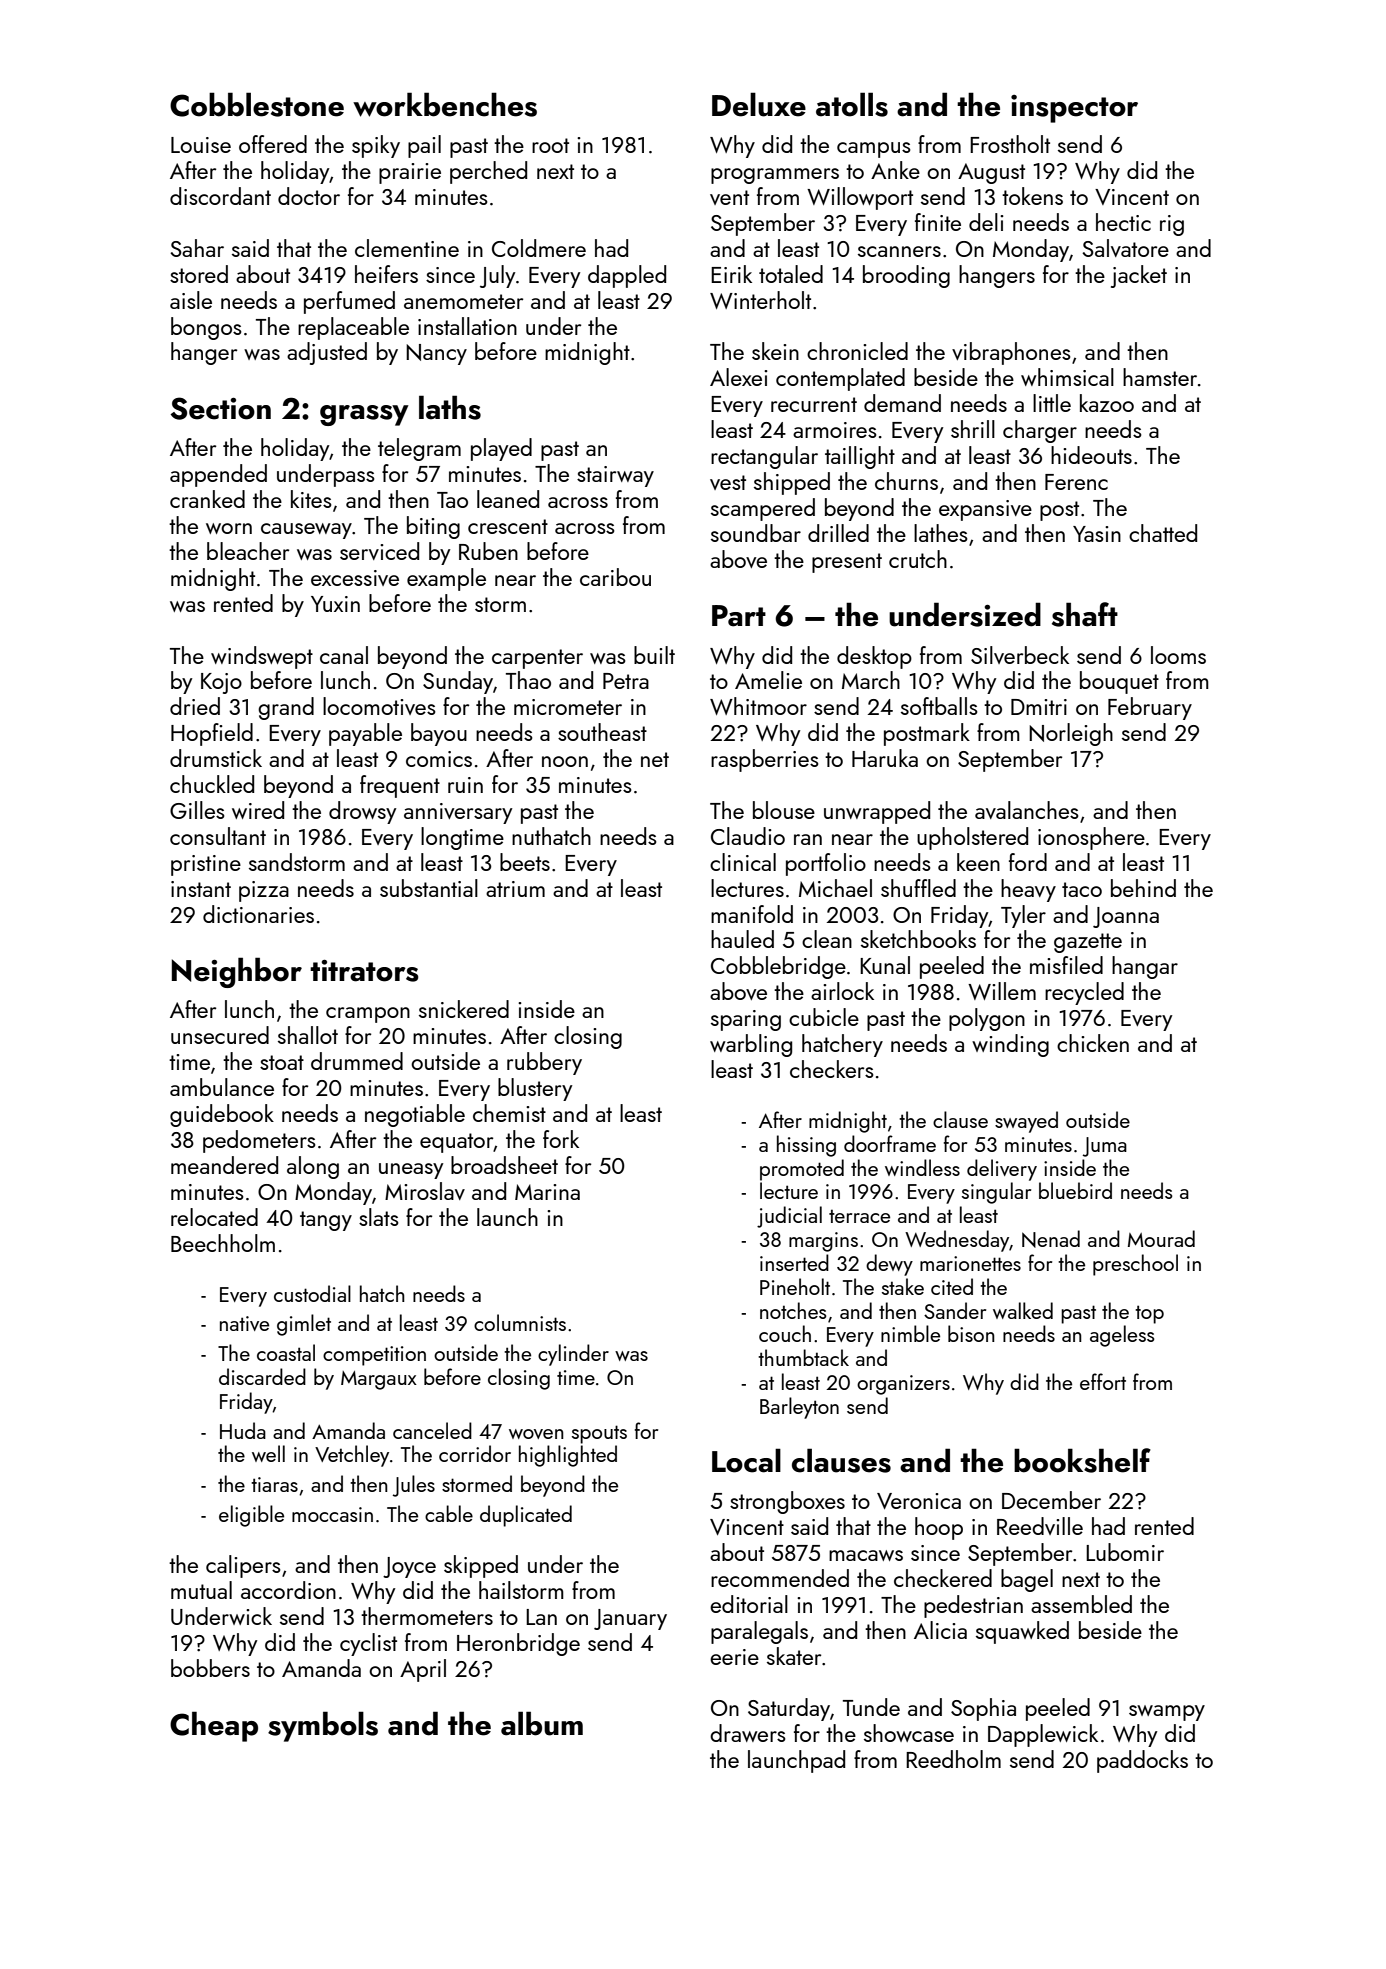  What do you see at coordinates (1142, 1761) in the screenshot?
I see `paddocks` at bounding box center [1142, 1761].
